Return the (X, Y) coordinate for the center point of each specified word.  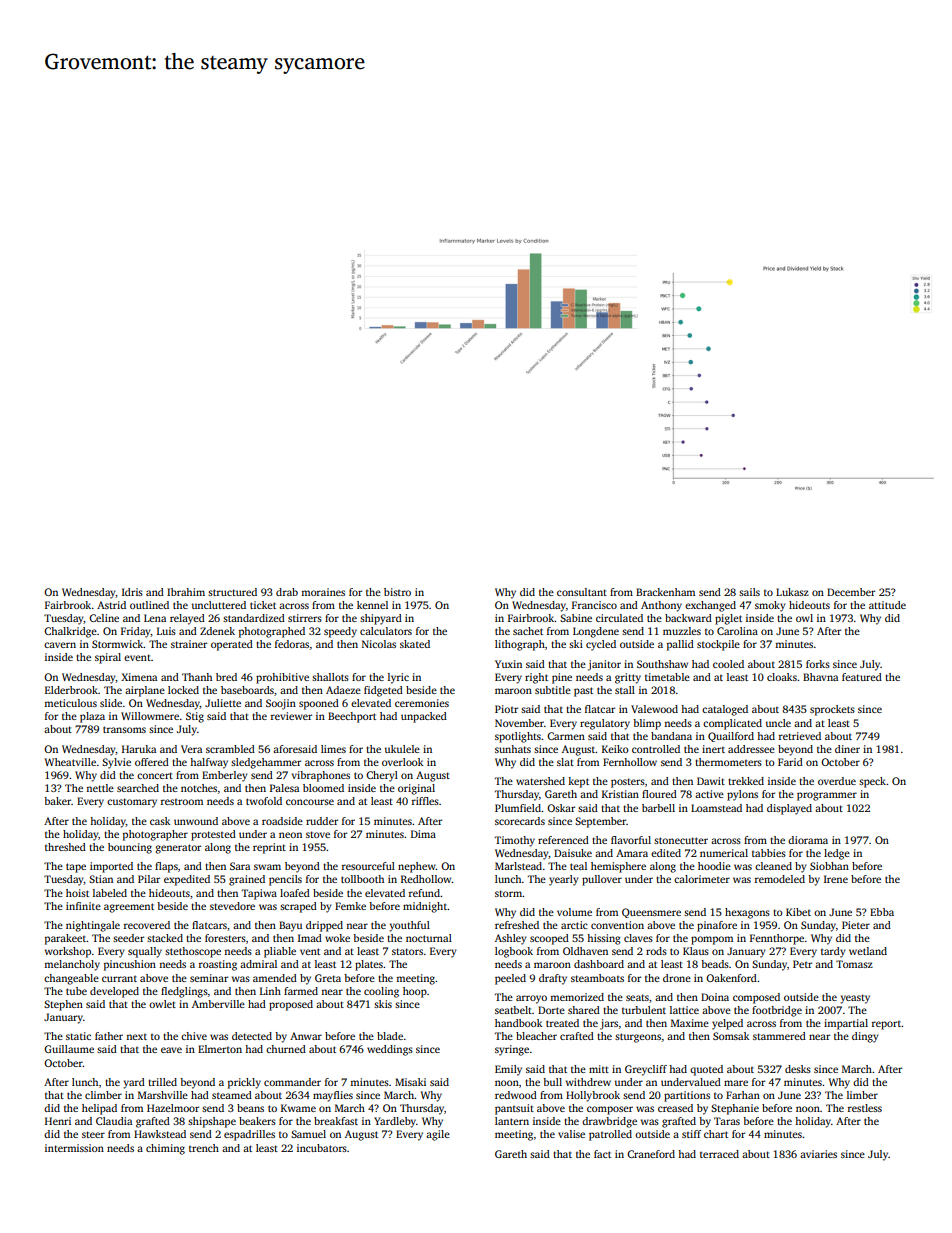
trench (204, 1148)
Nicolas (379, 644)
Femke (350, 906)
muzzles (682, 631)
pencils (285, 880)
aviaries (818, 1154)
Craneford (651, 1154)
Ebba (882, 912)
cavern (60, 645)
